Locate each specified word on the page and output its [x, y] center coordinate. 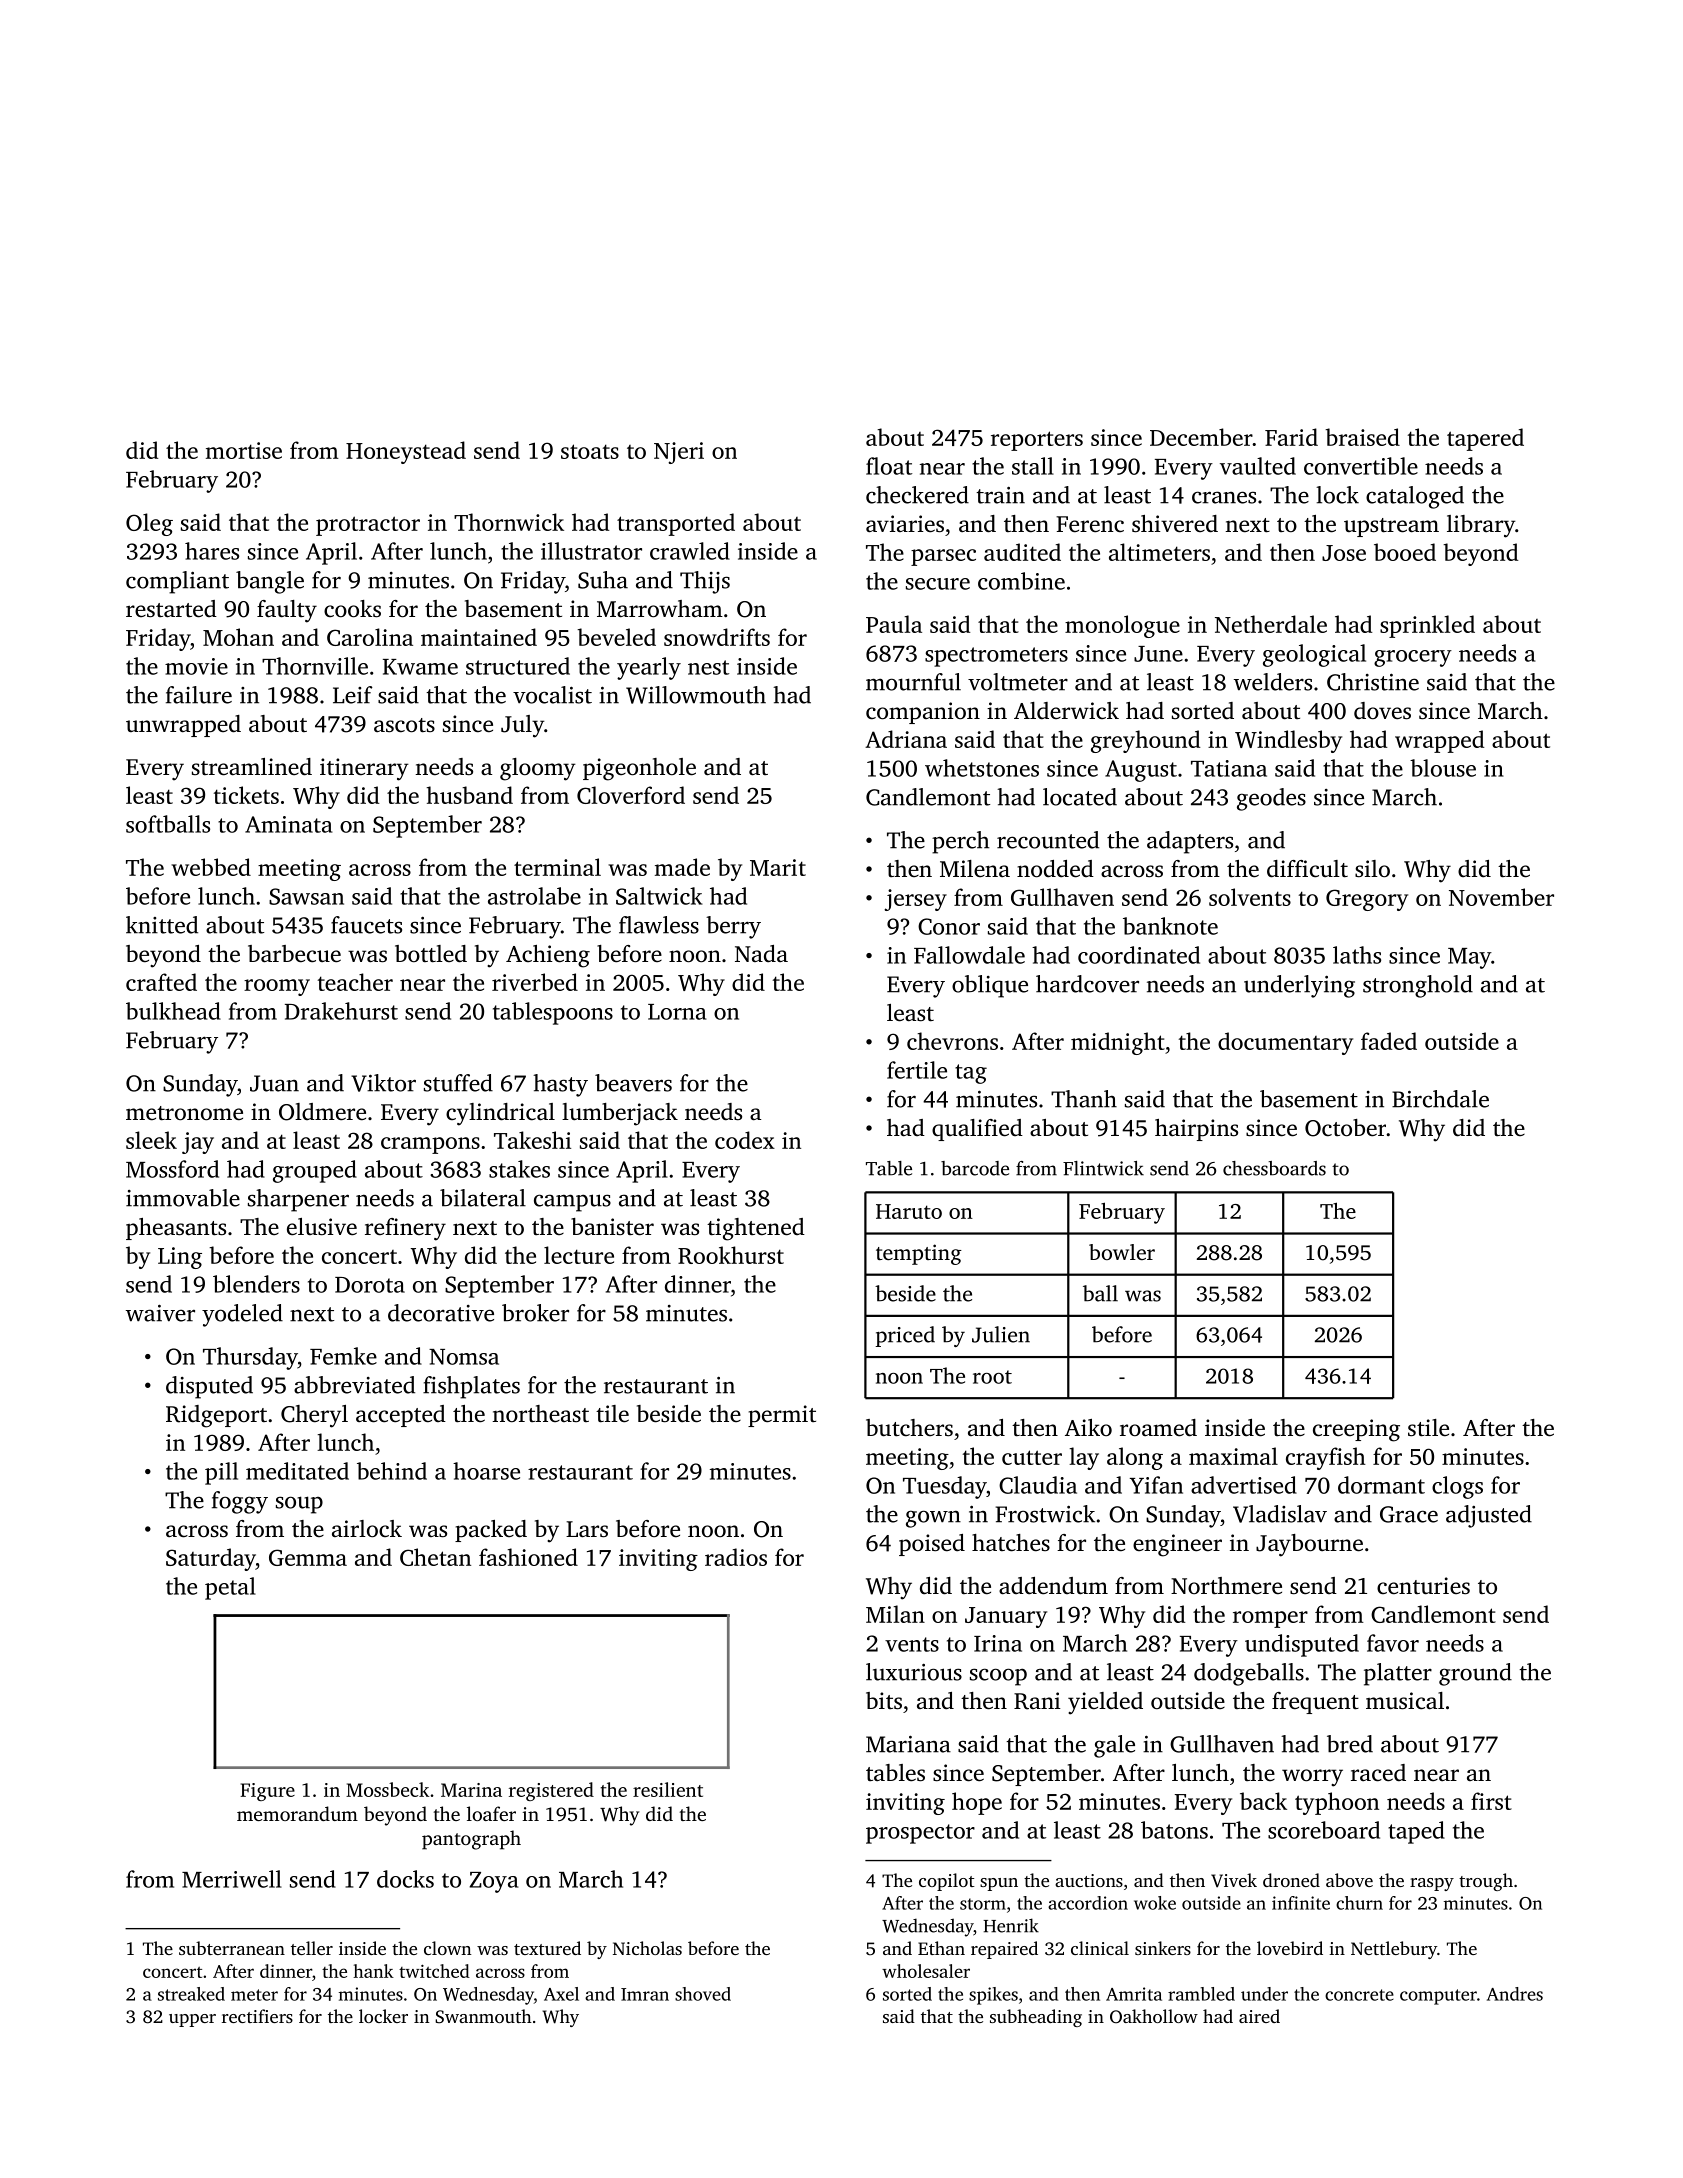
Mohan [238, 637]
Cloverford [631, 795]
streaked [191, 1994]
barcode [975, 1168]
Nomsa [464, 1357]
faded [1389, 1041]
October [1346, 1128]
